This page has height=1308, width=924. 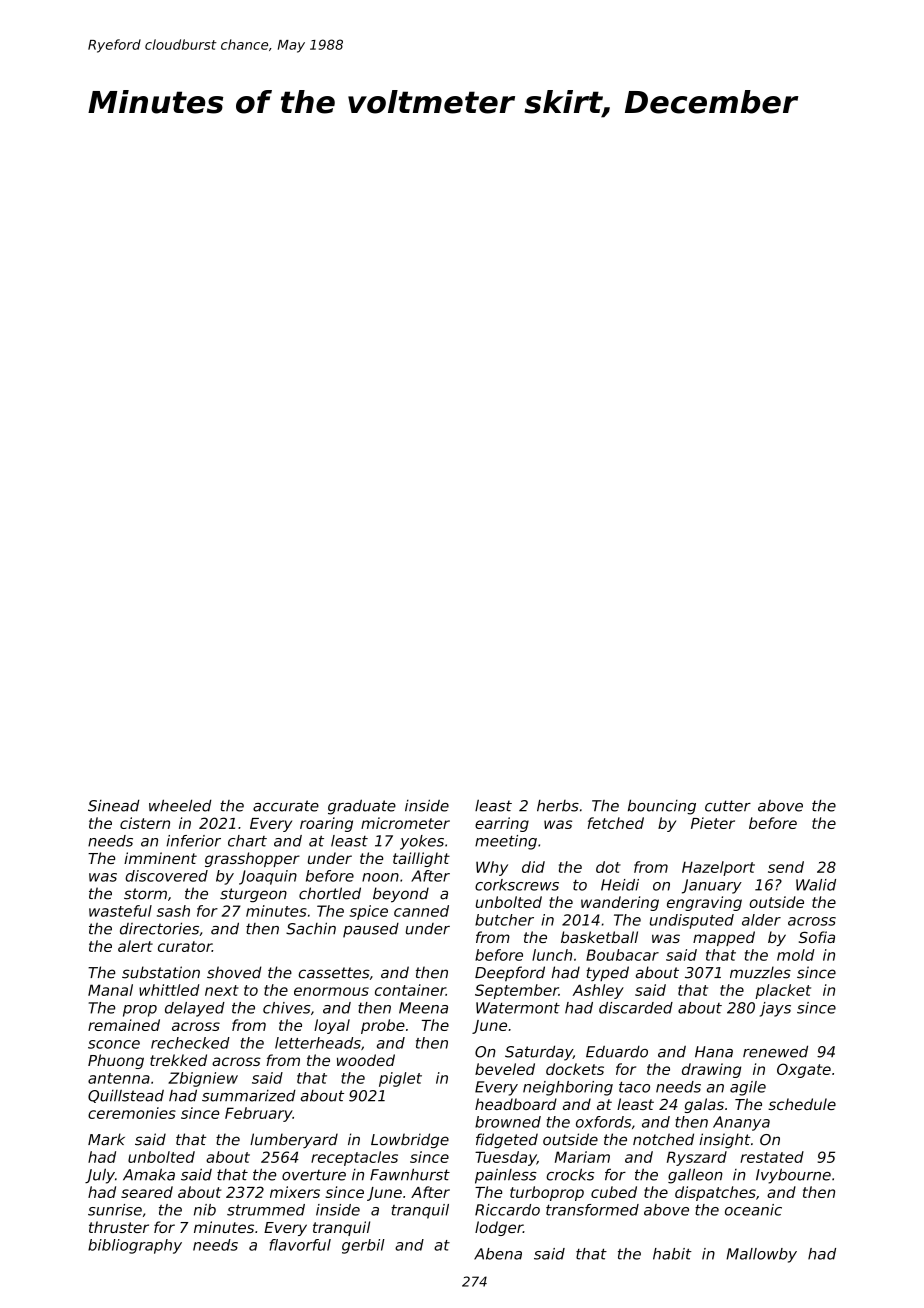 I want to click on Sinead, so click(x=114, y=805).
